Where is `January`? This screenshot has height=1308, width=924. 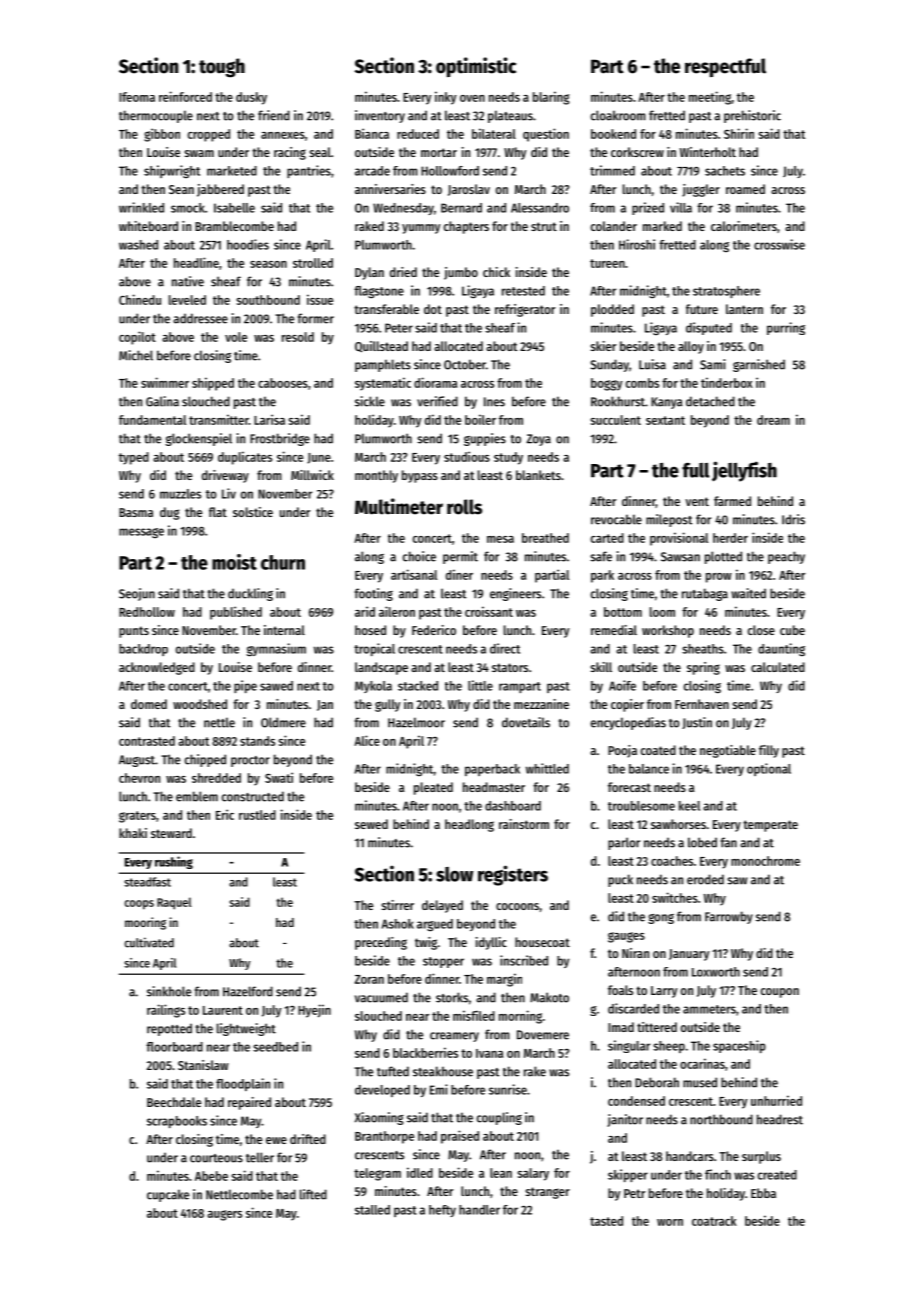
January is located at coordinates (689, 955).
